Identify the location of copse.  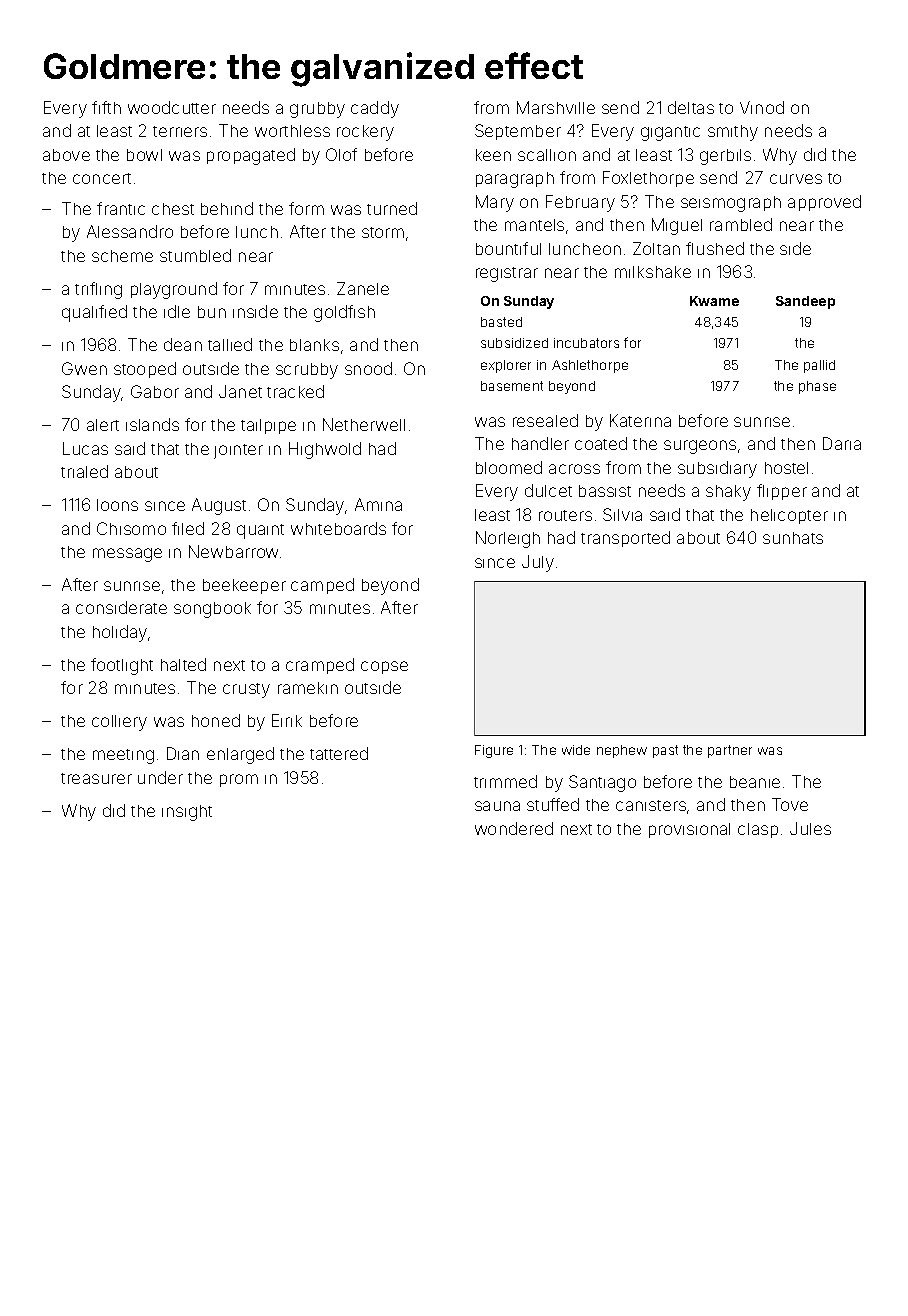
(384, 667).
